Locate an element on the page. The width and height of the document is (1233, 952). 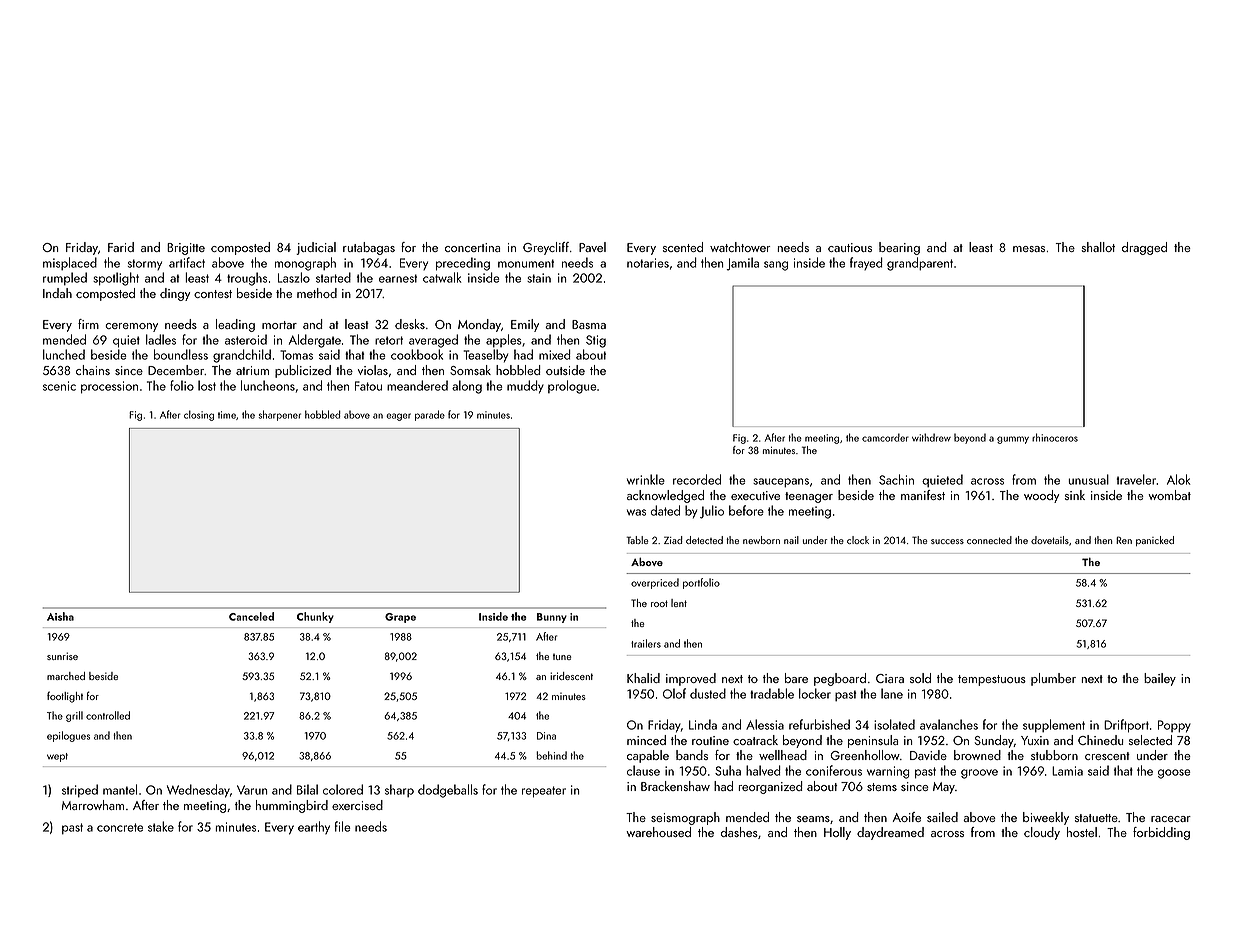
manifest is located at coordinates (923, 495).
